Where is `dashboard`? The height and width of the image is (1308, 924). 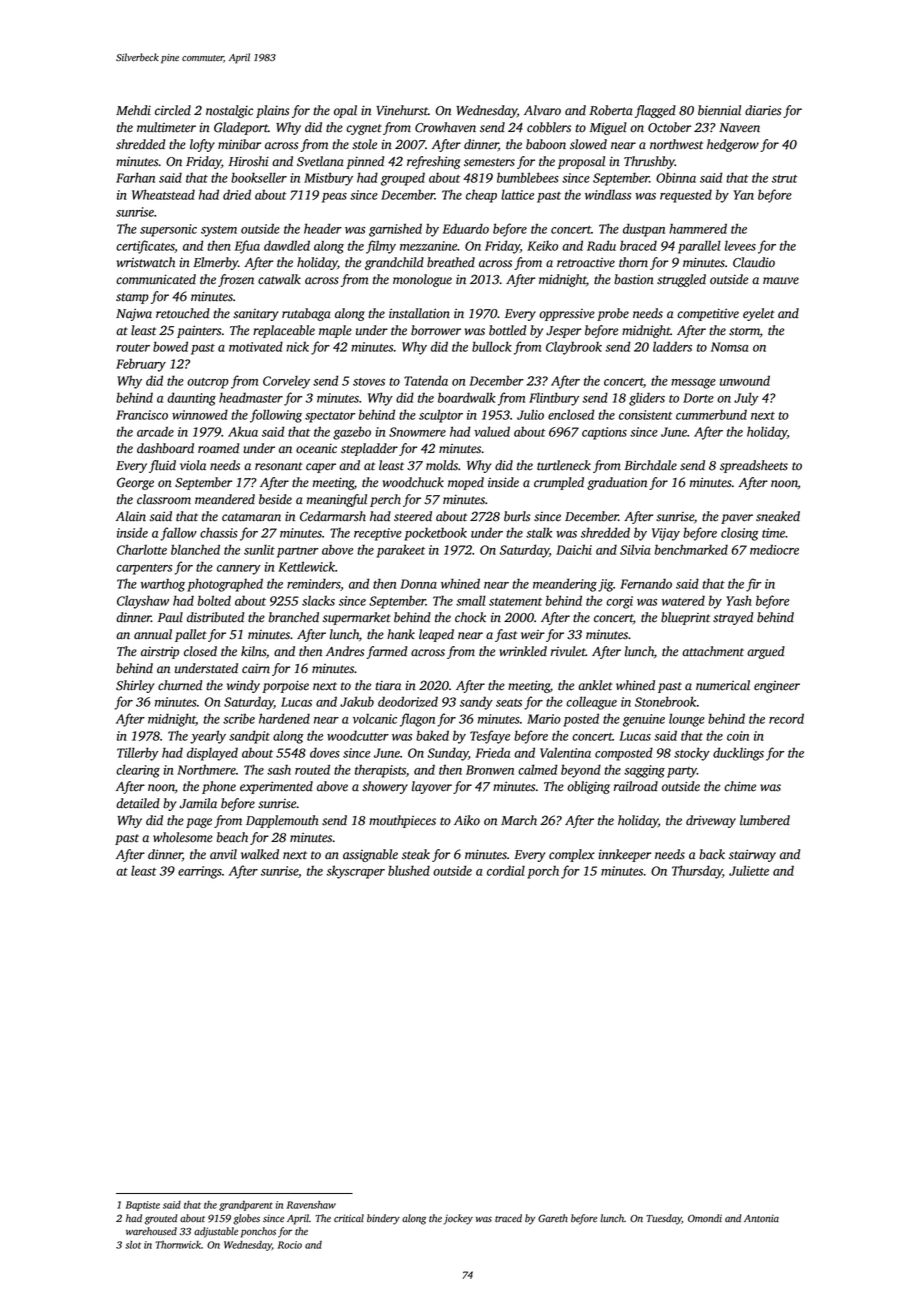 dashboard is located at coordinates (165, 448).
